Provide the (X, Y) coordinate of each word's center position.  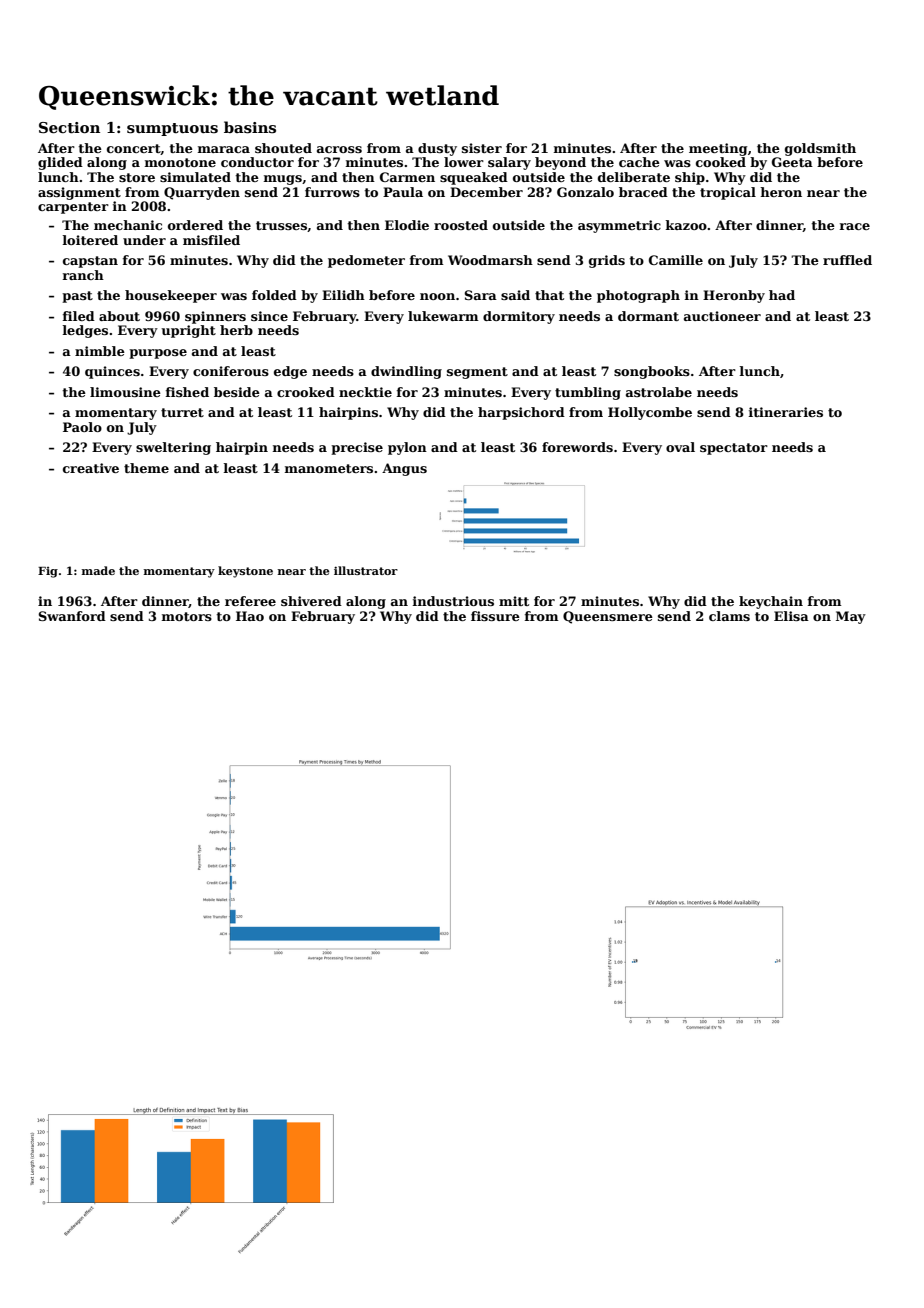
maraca (224, 149)
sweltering (173, 448)
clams (729, 616)
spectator (734, 449)
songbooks (652, 372)
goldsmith (820, 149)
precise (357, 448)
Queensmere (608, 617)
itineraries (786, 412)
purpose (158, 354)
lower (464, 162)
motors (187, 616)
